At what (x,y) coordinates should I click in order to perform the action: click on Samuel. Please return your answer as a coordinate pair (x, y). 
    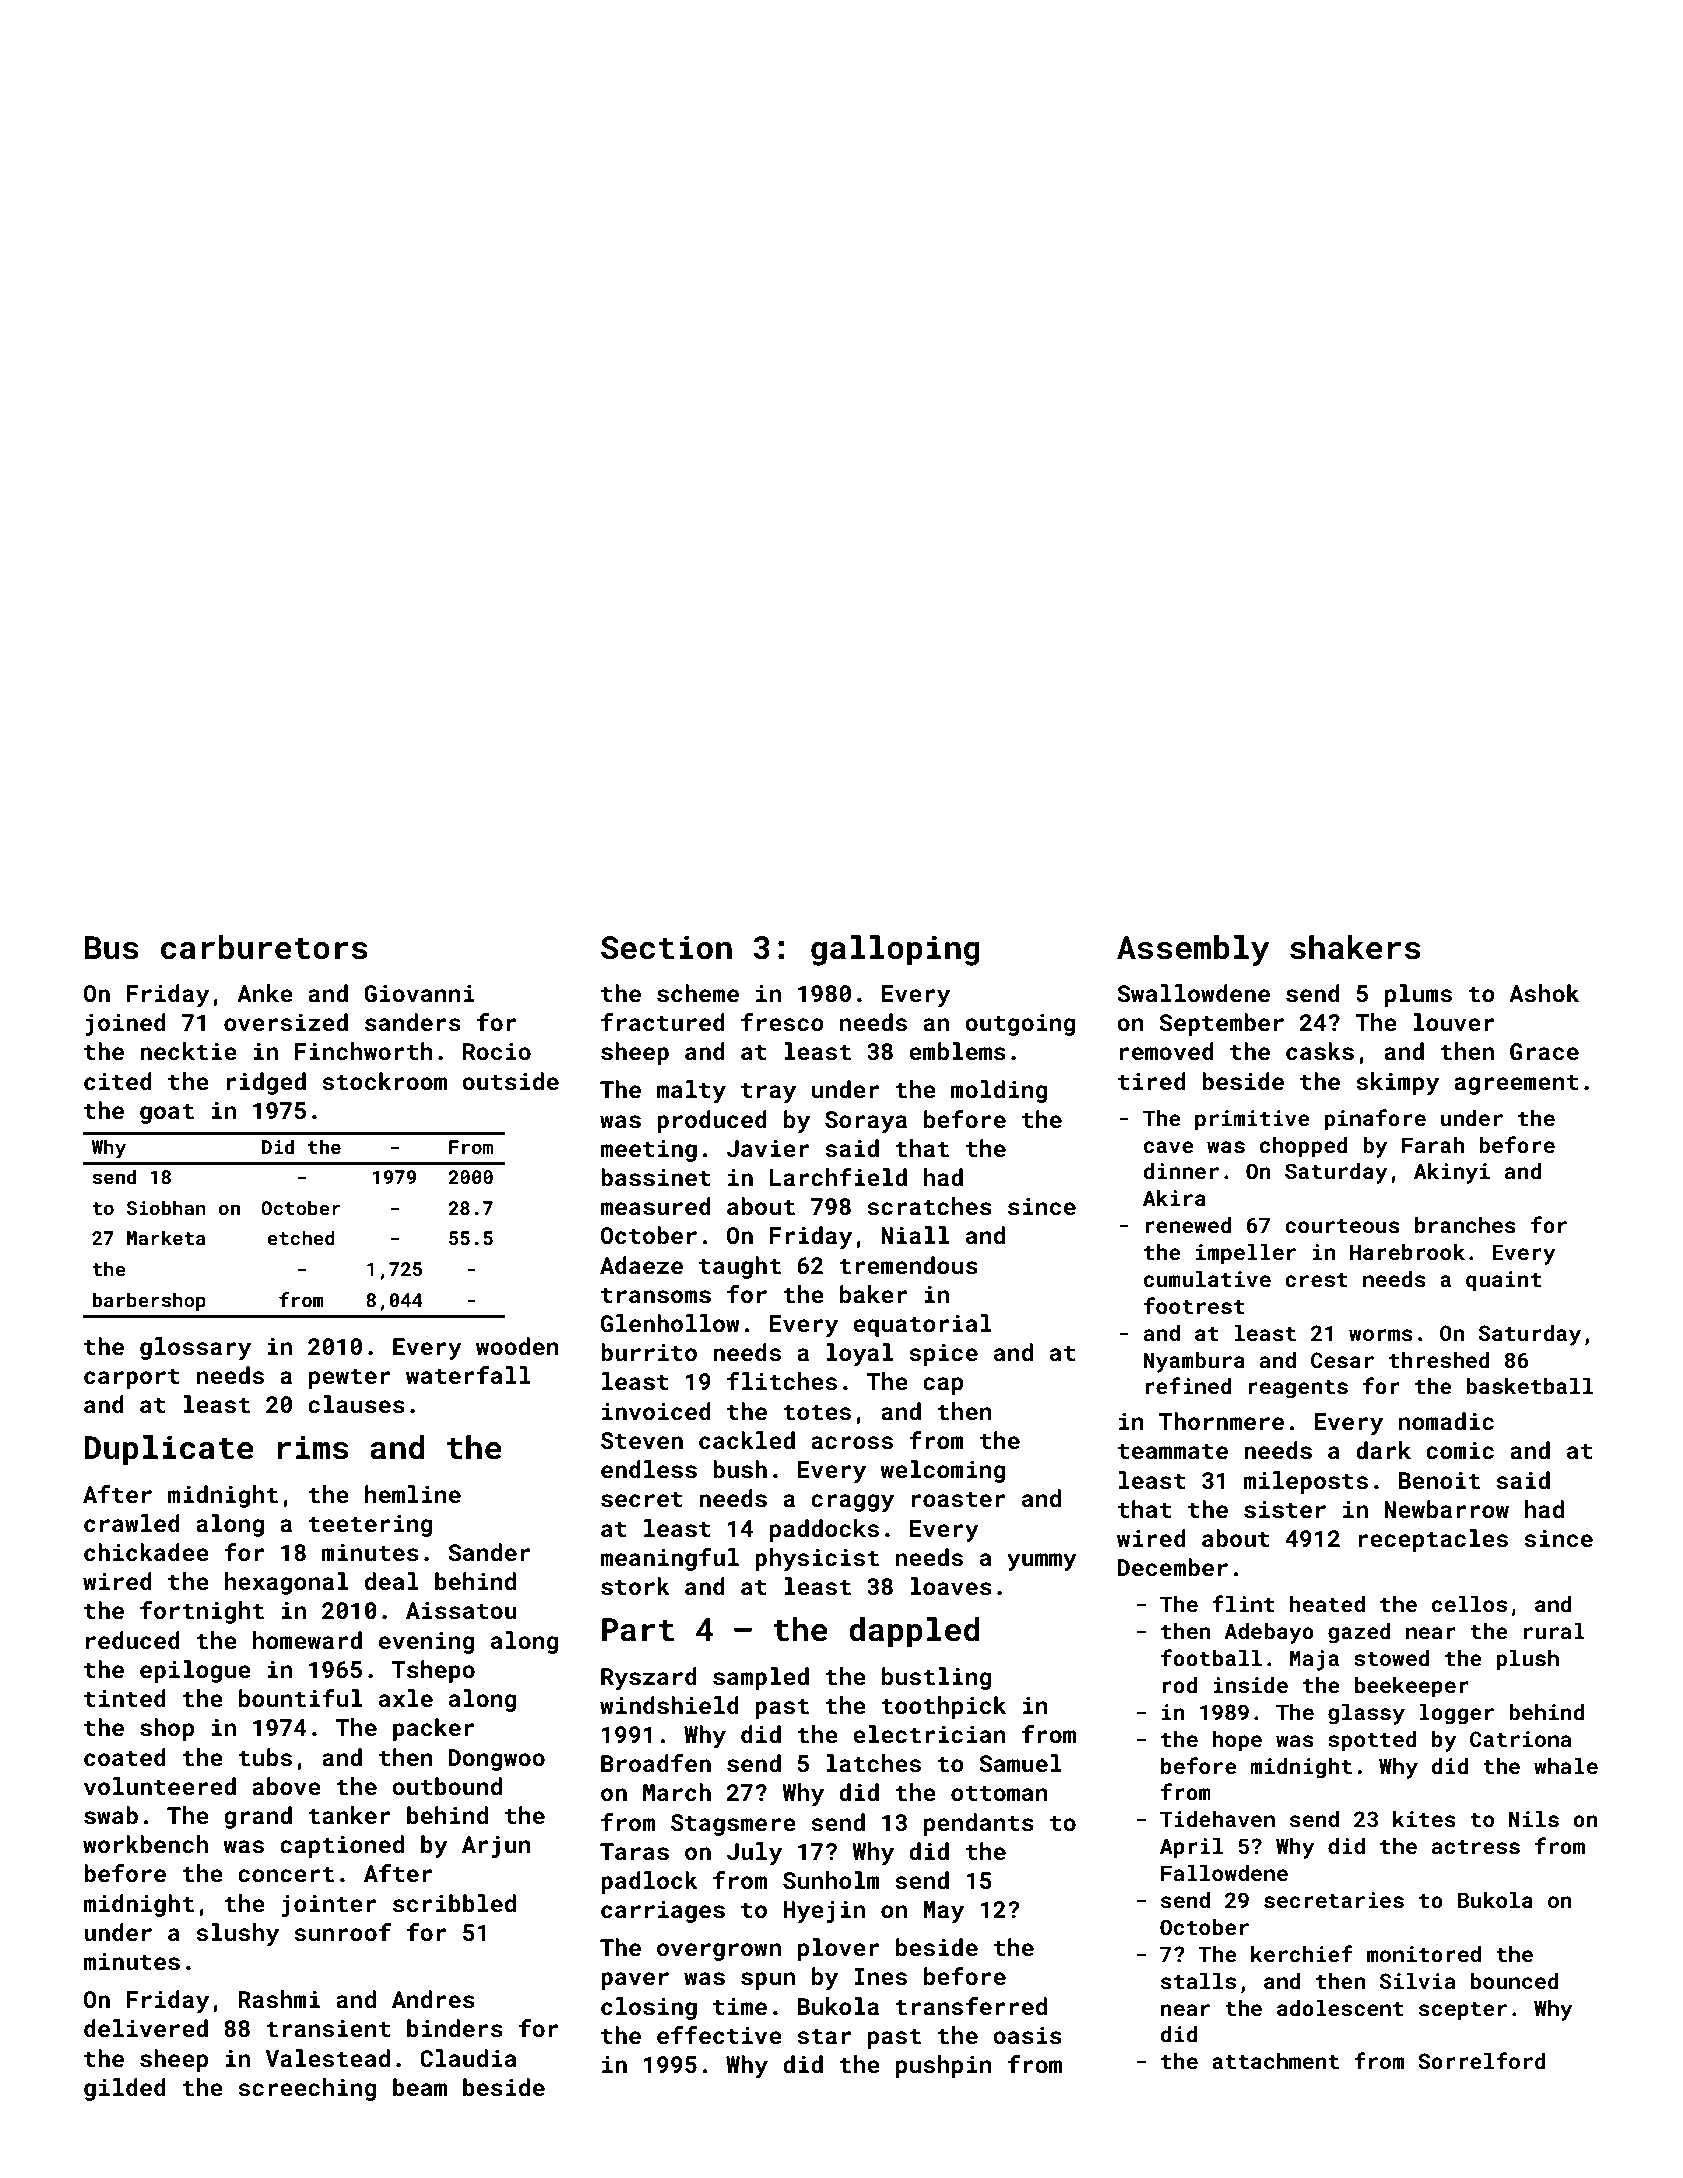
    Looking at the image, I should click on (1020, 1763).
